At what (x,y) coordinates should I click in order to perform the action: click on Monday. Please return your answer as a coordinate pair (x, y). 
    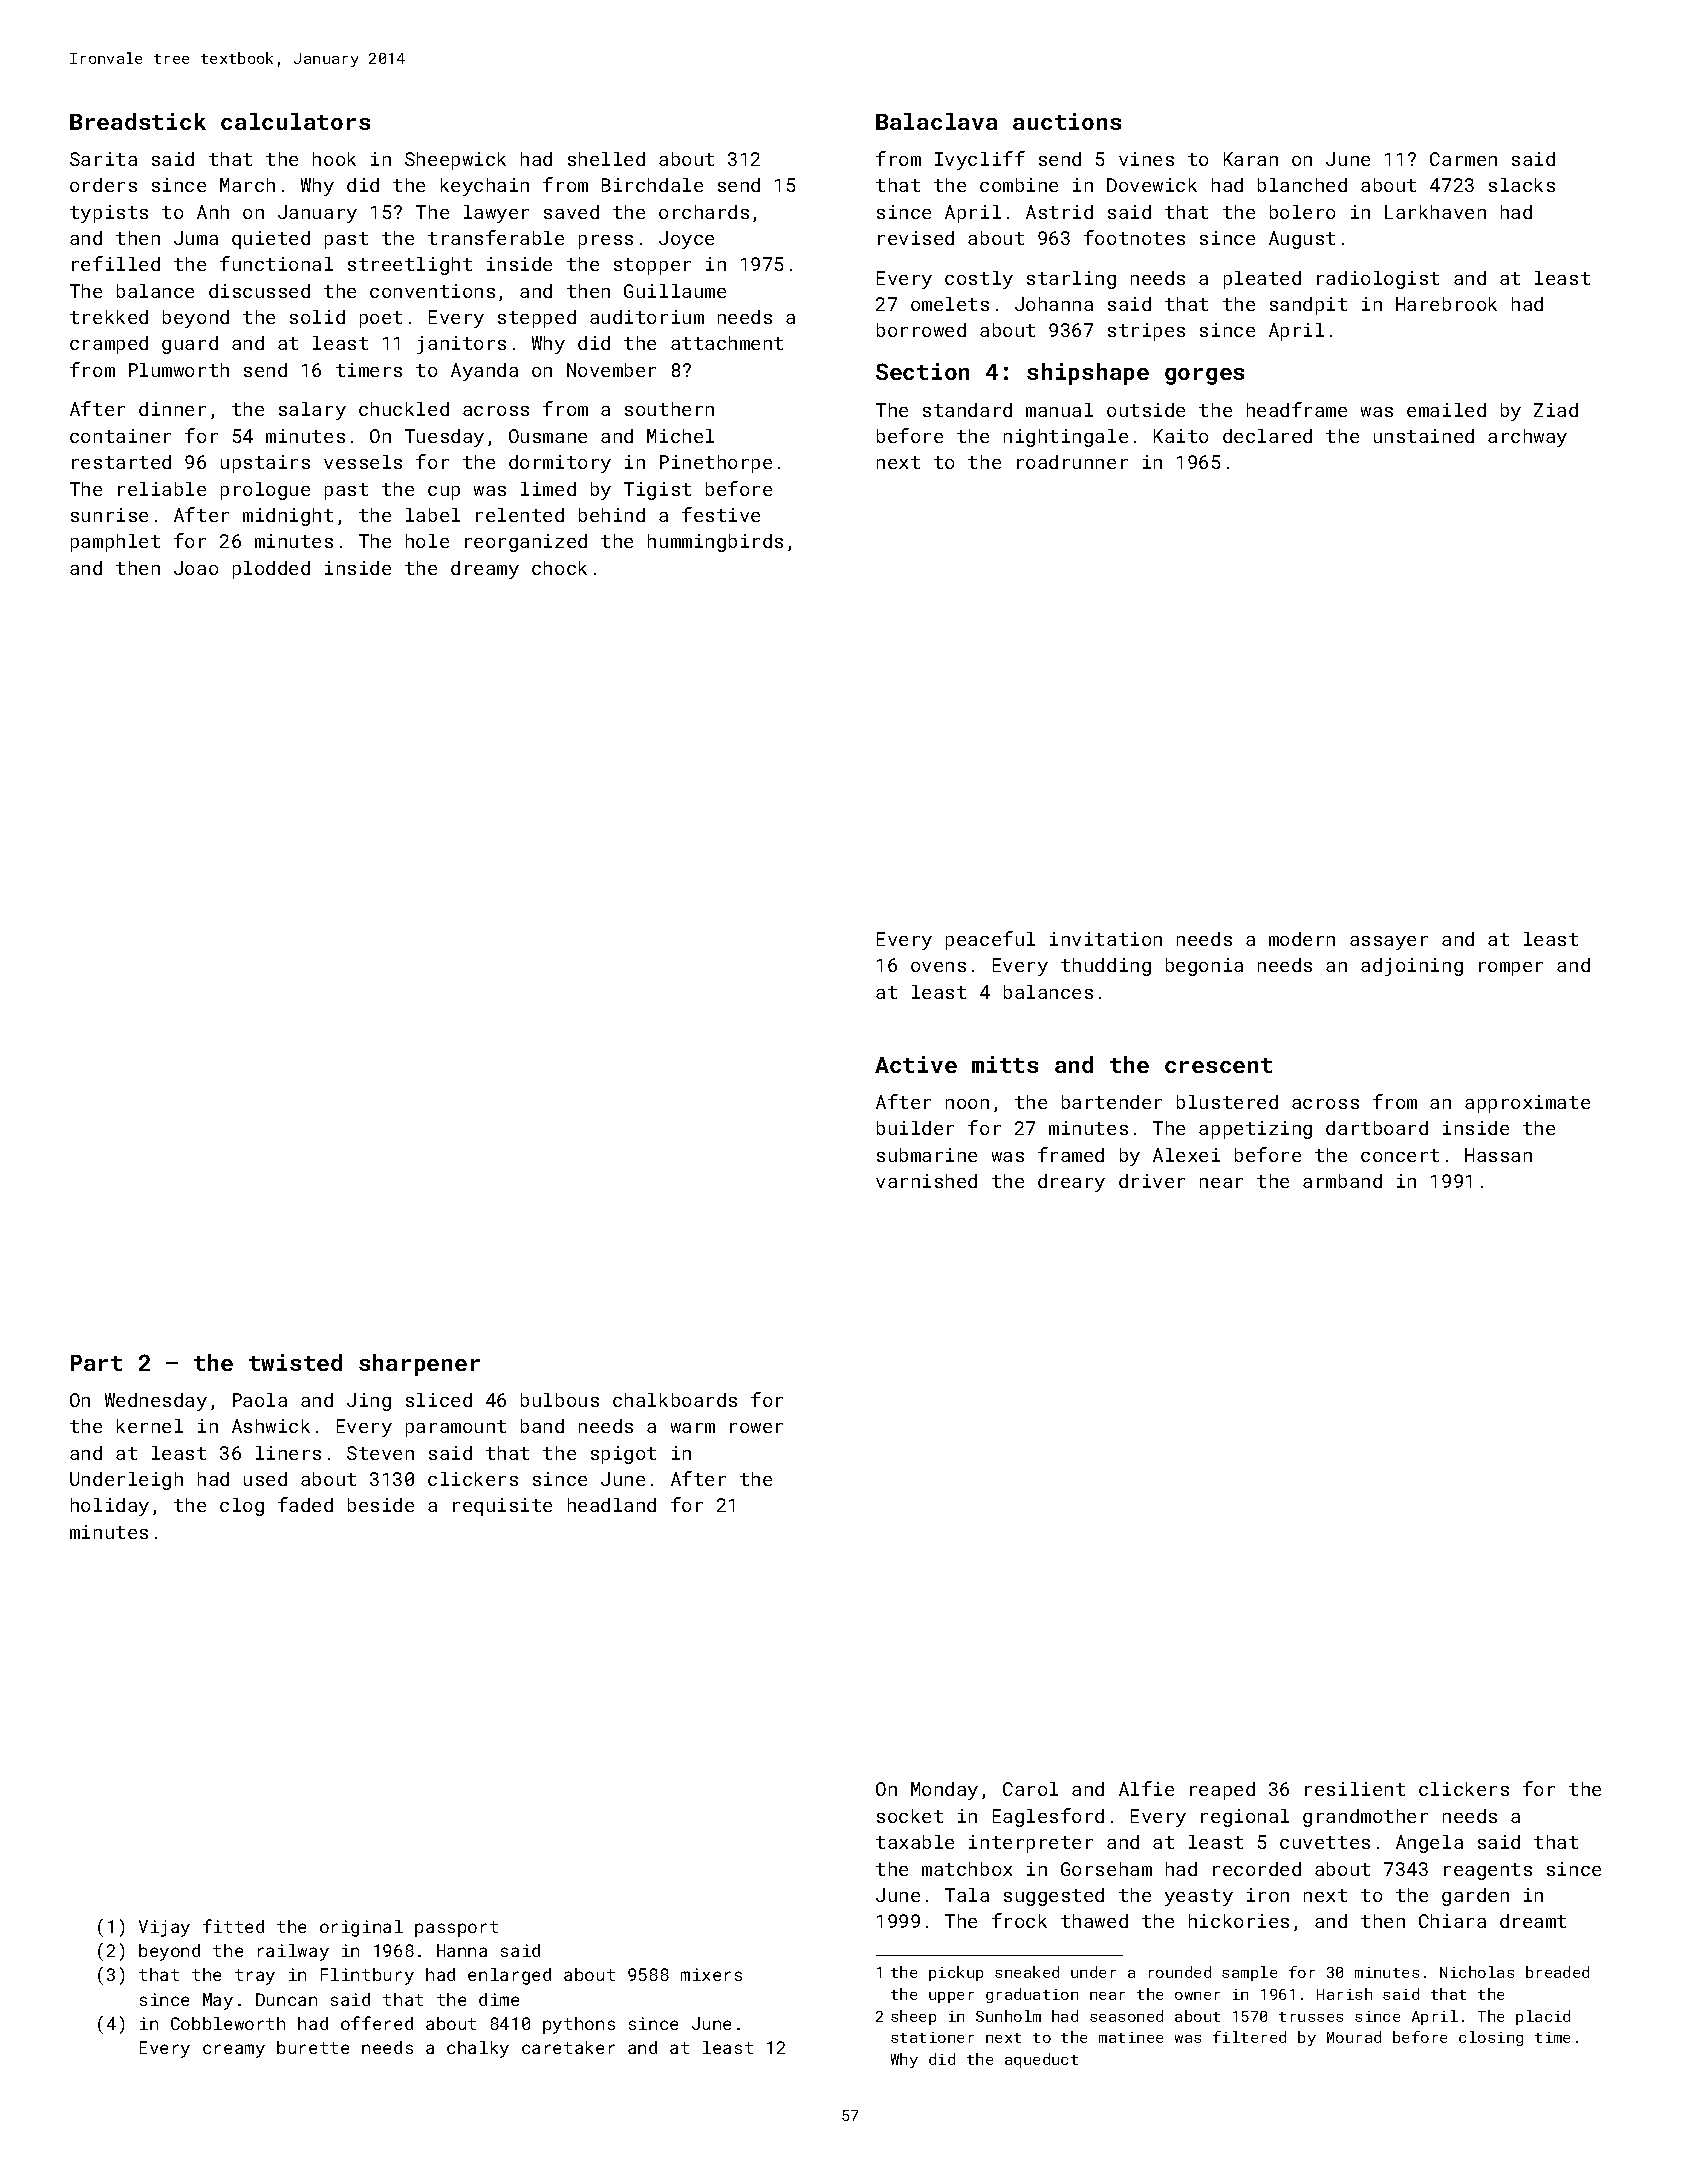
    Looking at the image, I should click on (944, 1791).
